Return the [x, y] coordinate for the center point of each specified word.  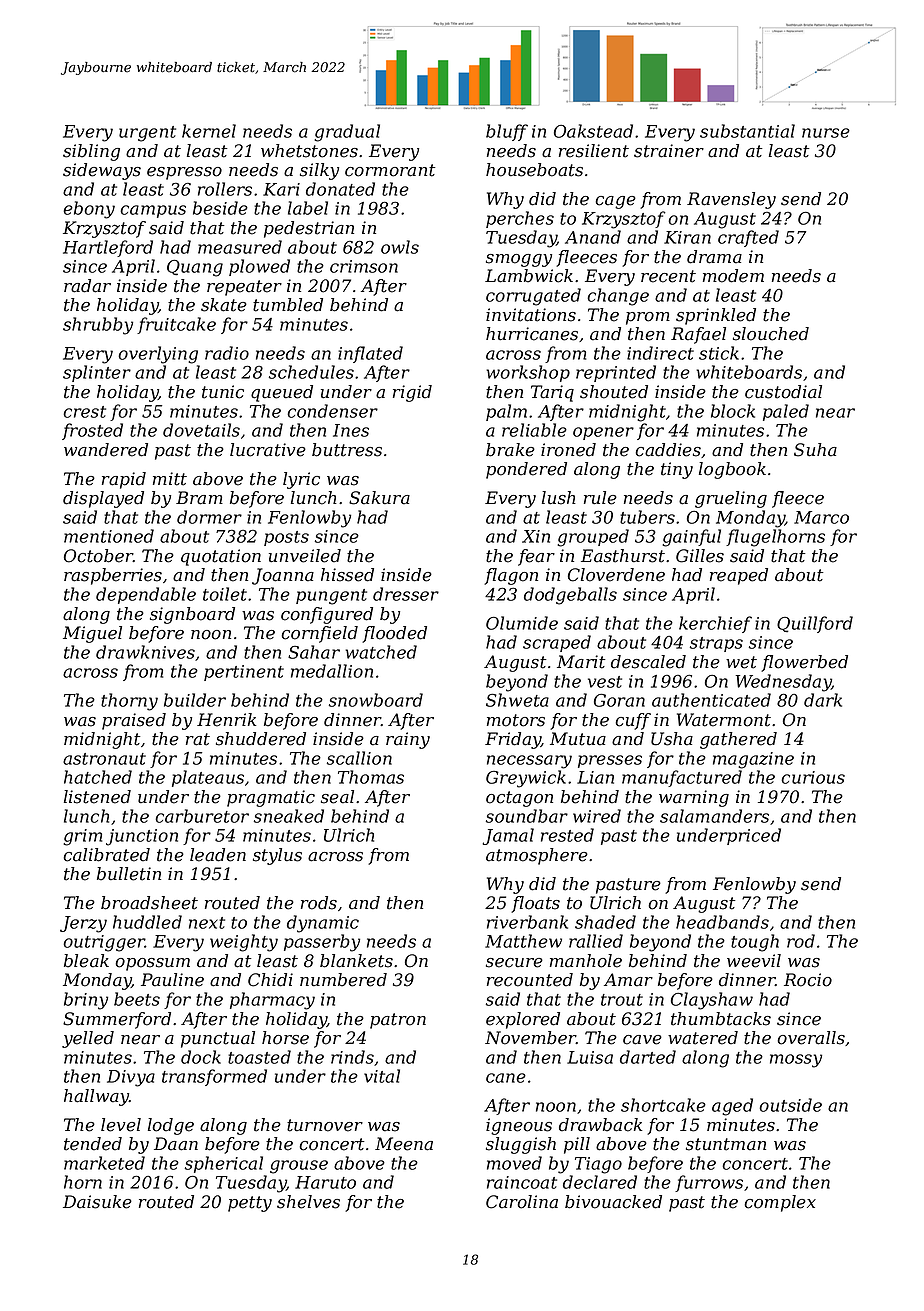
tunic [223, 392]
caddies [668, 450]
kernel [209, 131]
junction [142, 837]
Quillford [815, 624]
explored [523, 1020]
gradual [347, 133]
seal [337, 797]
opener [603, 433]
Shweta [517, 700]
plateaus [208, 778]
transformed [214, 1077]
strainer [669, 151]
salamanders [714, 816]
